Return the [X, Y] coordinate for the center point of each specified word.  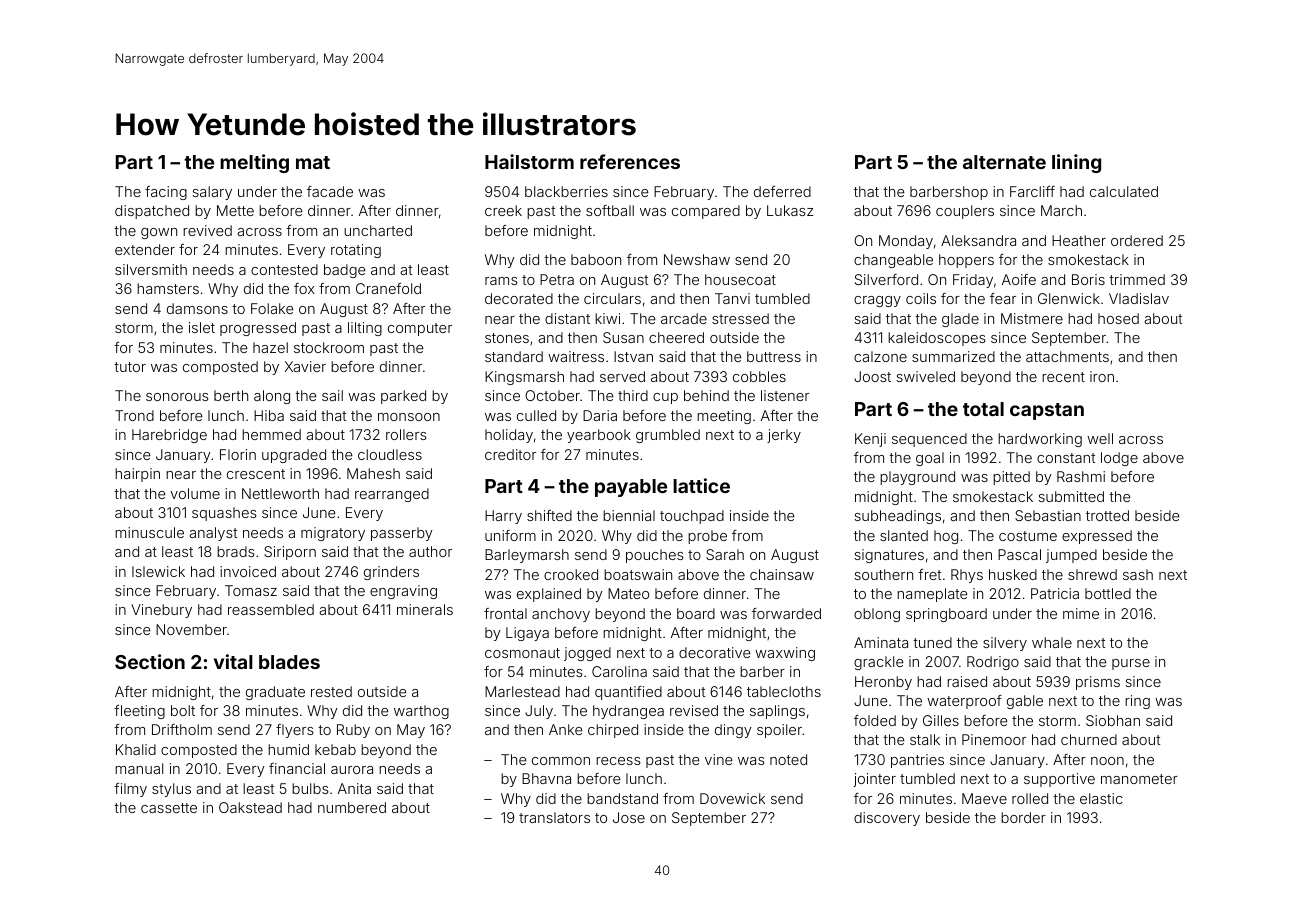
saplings [777, 712]
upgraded [294, 456]
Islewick [158, 571]
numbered [352, 807]
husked [1013, 574]
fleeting [139, 712]
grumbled [668, 436]
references [630, 161]
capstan [1047, 411]
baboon [596, 259]
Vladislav [1139, 298]
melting [254, 163]
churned [1089, 739]
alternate [1004, 162]
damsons [197, 308]
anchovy [561, 615]
